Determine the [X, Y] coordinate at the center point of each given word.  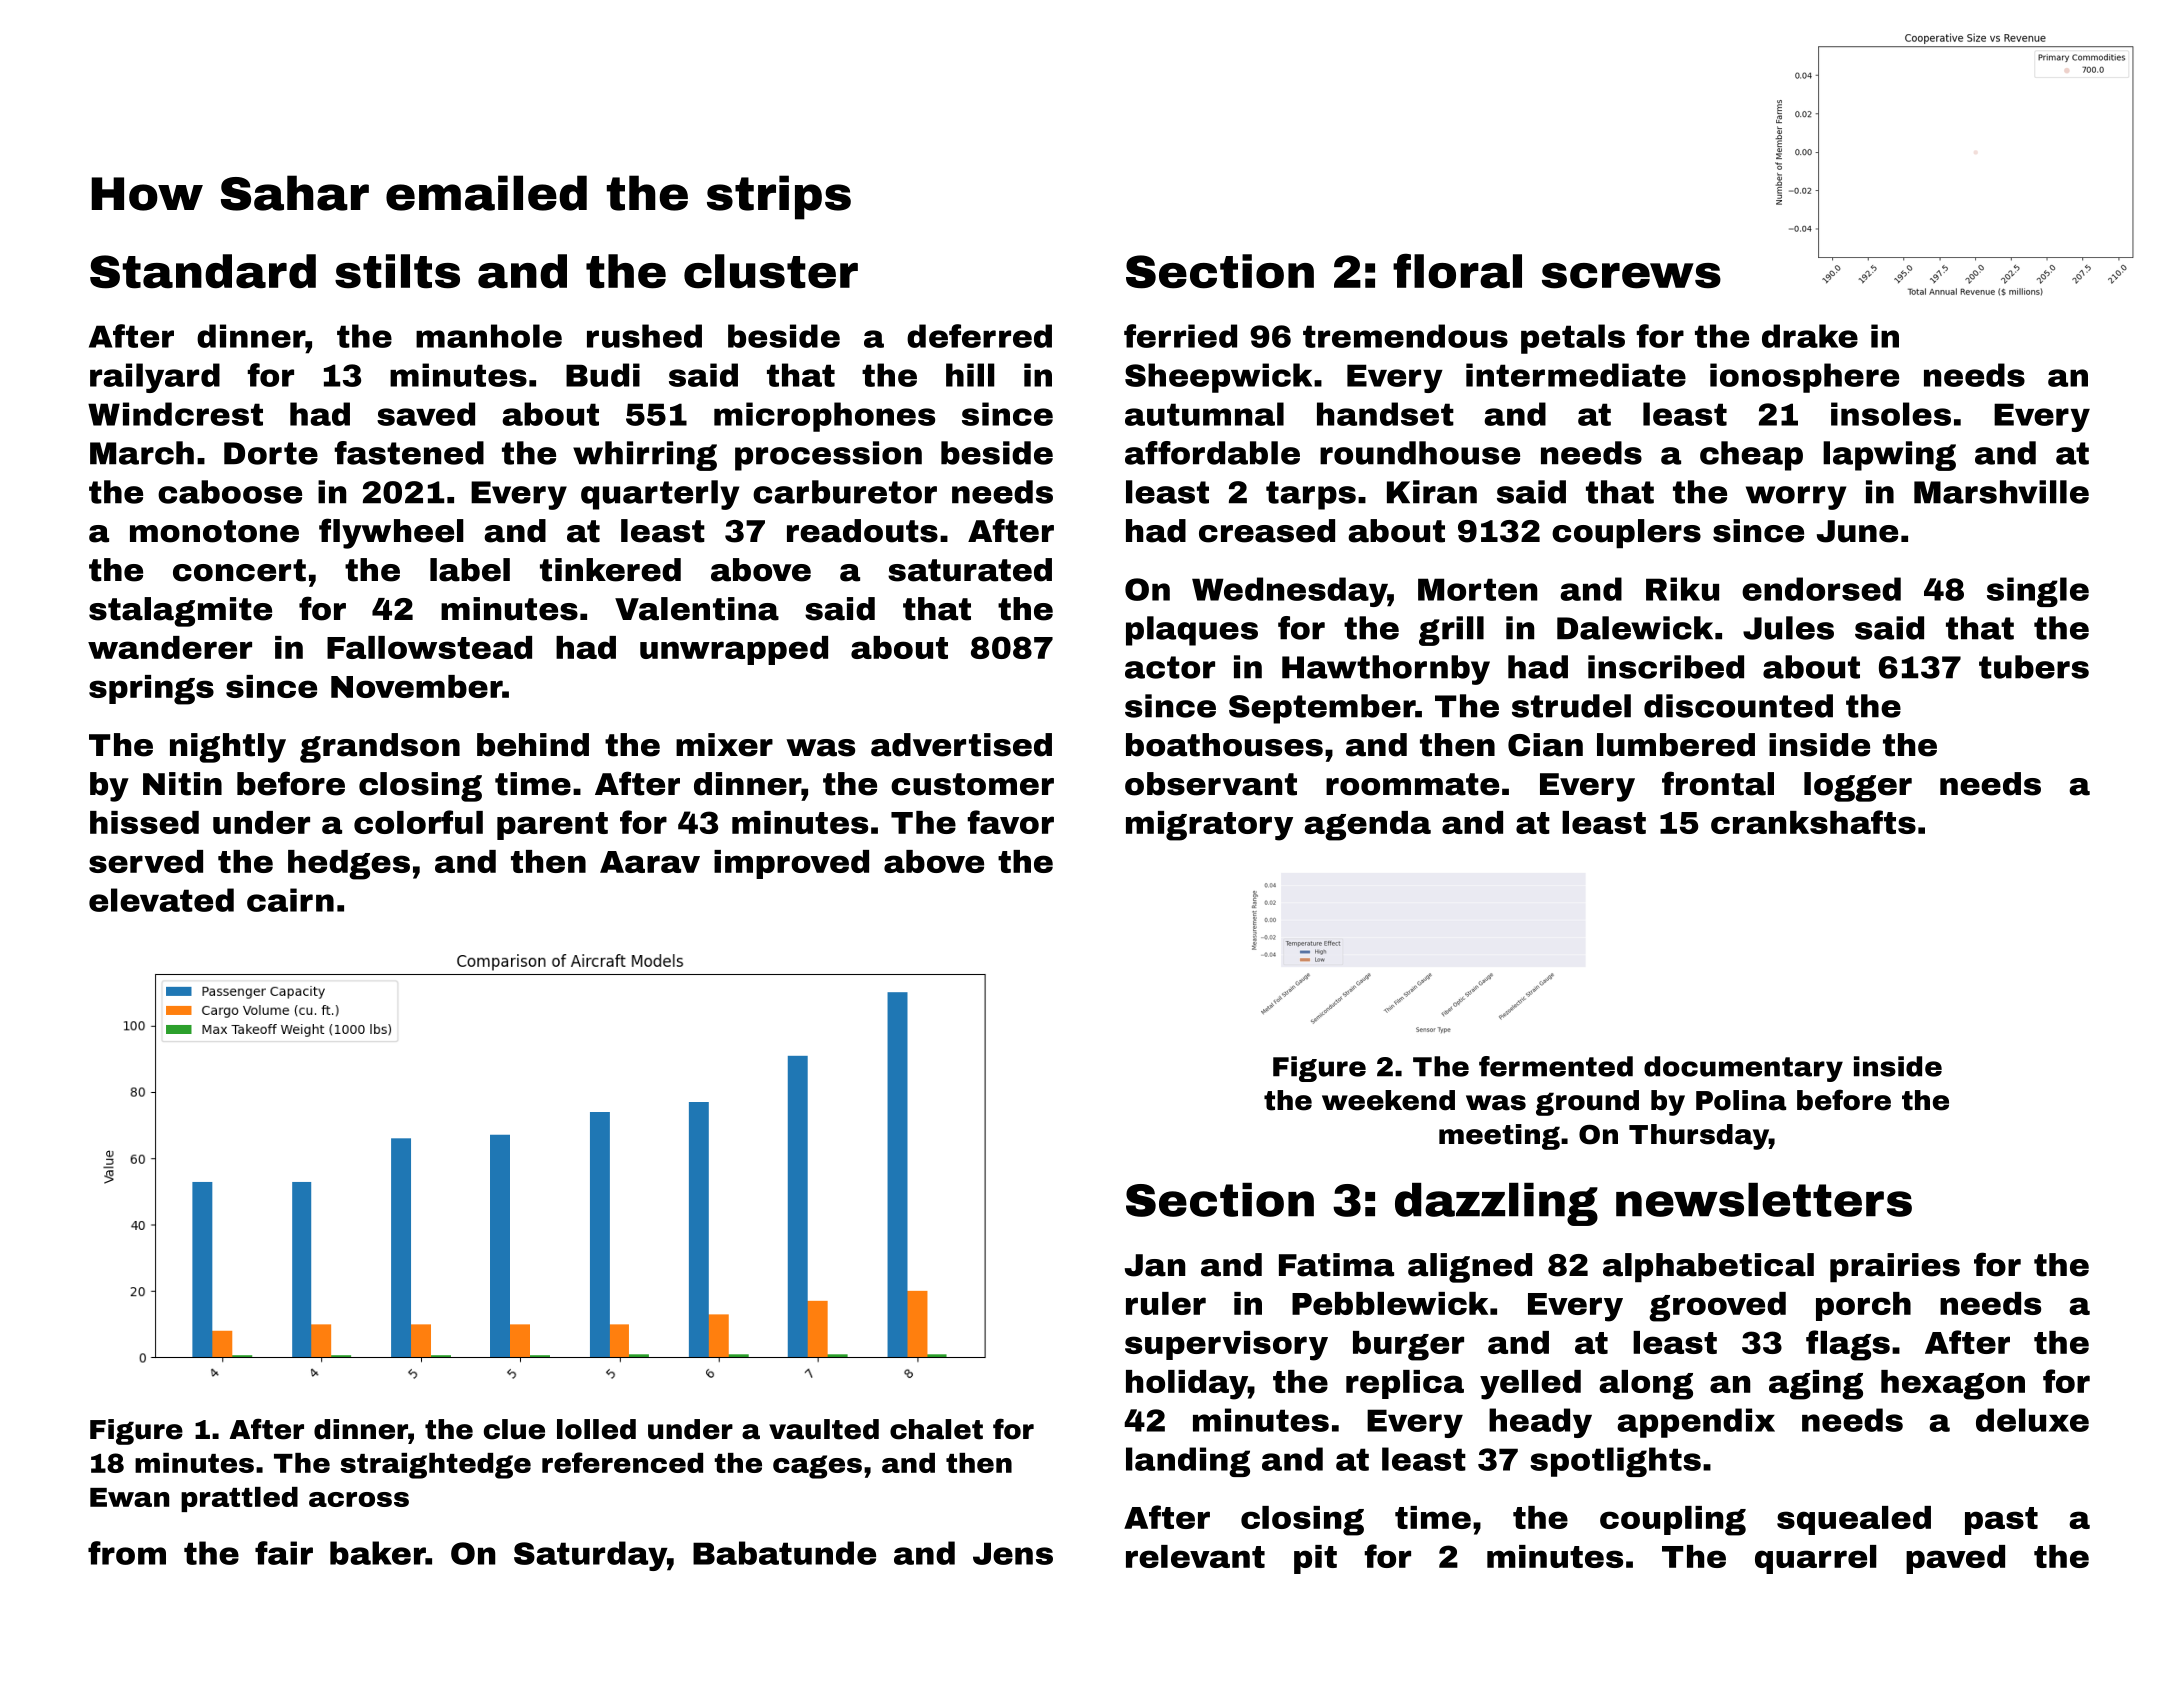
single [2038, 592]
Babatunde [784, 1553]
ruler [1166, 1303]
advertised [961, 745]
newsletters [1764, 1200]
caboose [230, 492]
